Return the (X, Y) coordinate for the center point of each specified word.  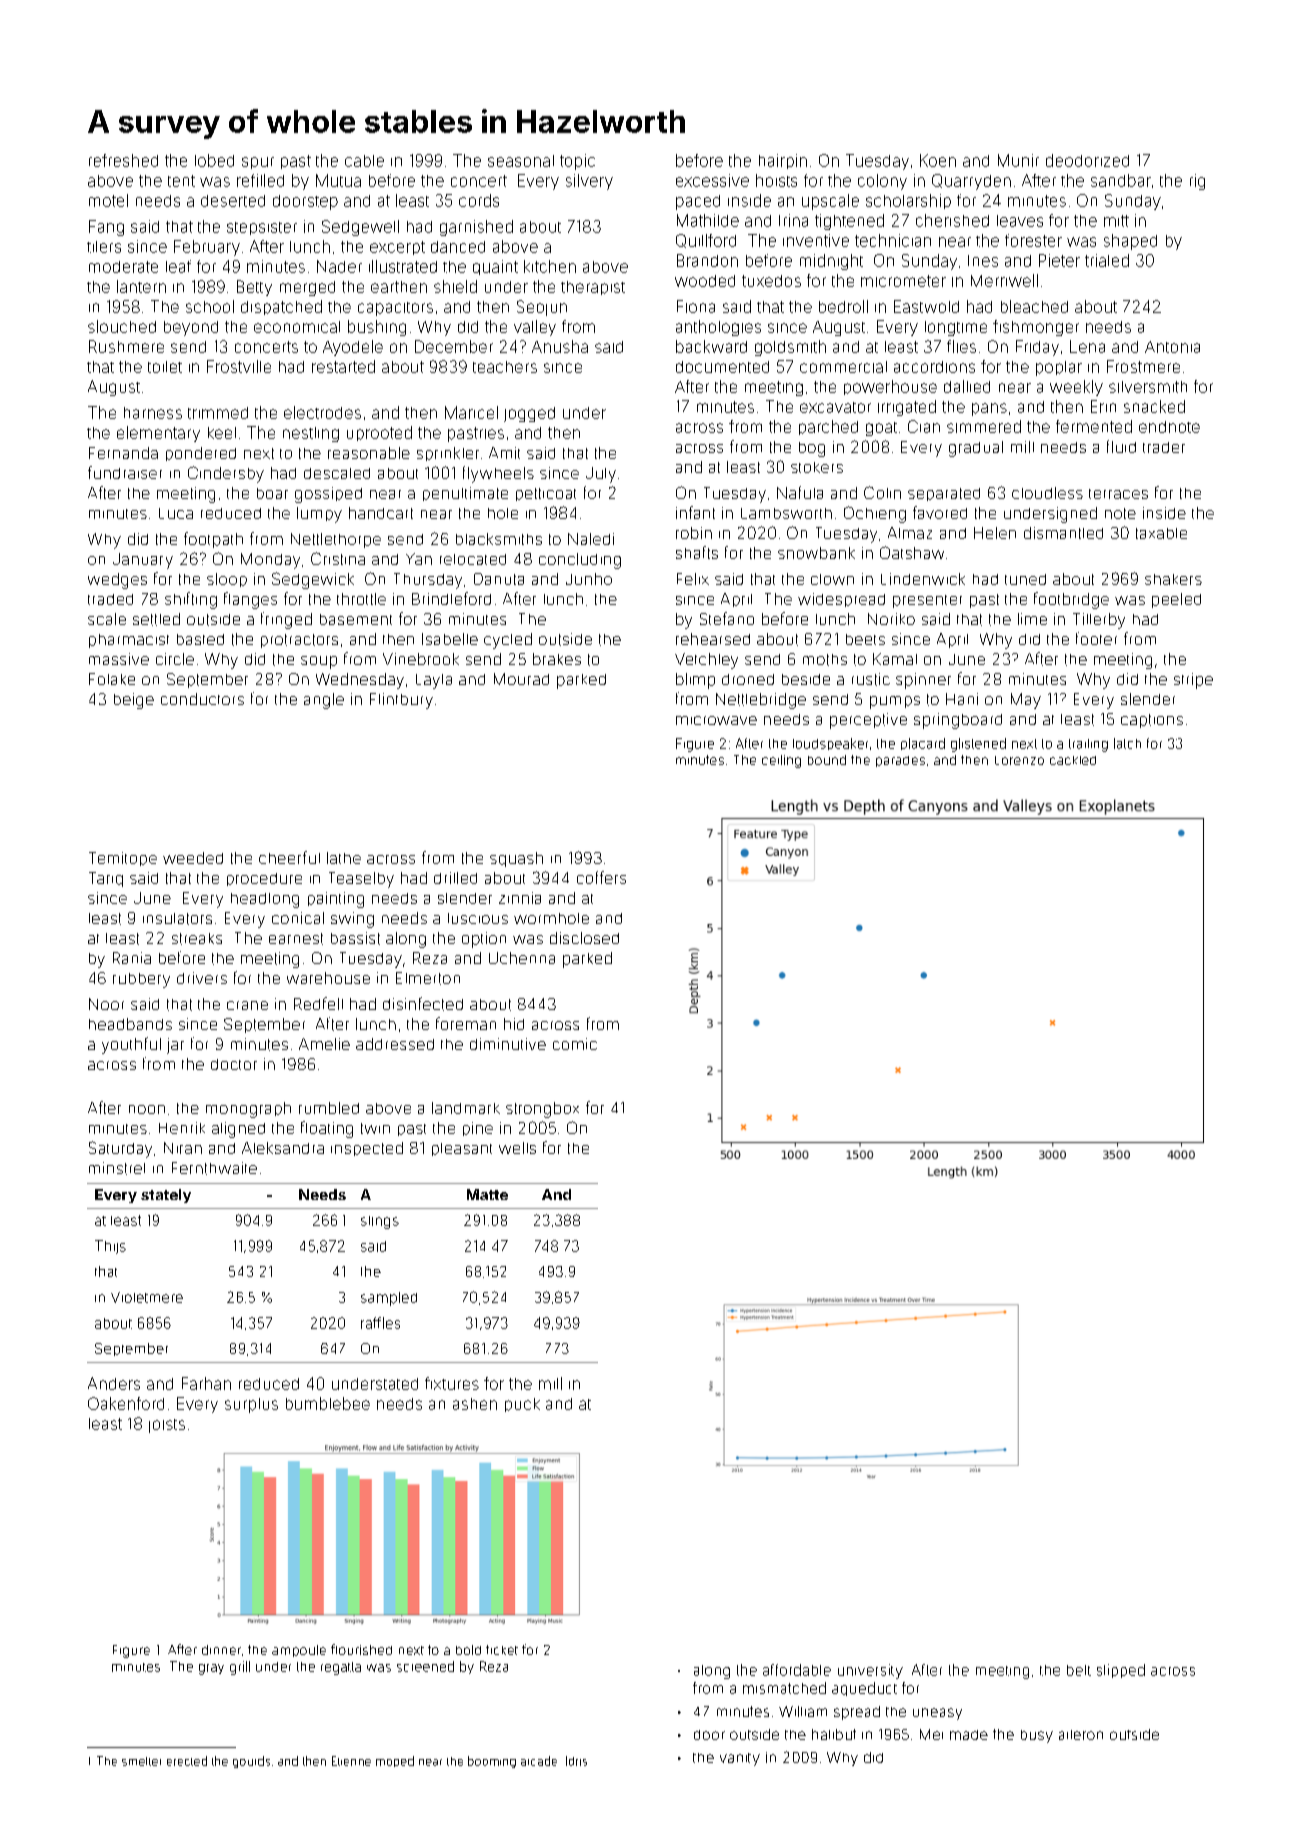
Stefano (727, 618)
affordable (797, 1670)
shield (455, 286)
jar (175, 1046)
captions (1152, 721)
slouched (122, 326)
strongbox (542, 1110)
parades (900, 761)
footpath (213, 540)
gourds (251, 1762)
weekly (1076, 388)
